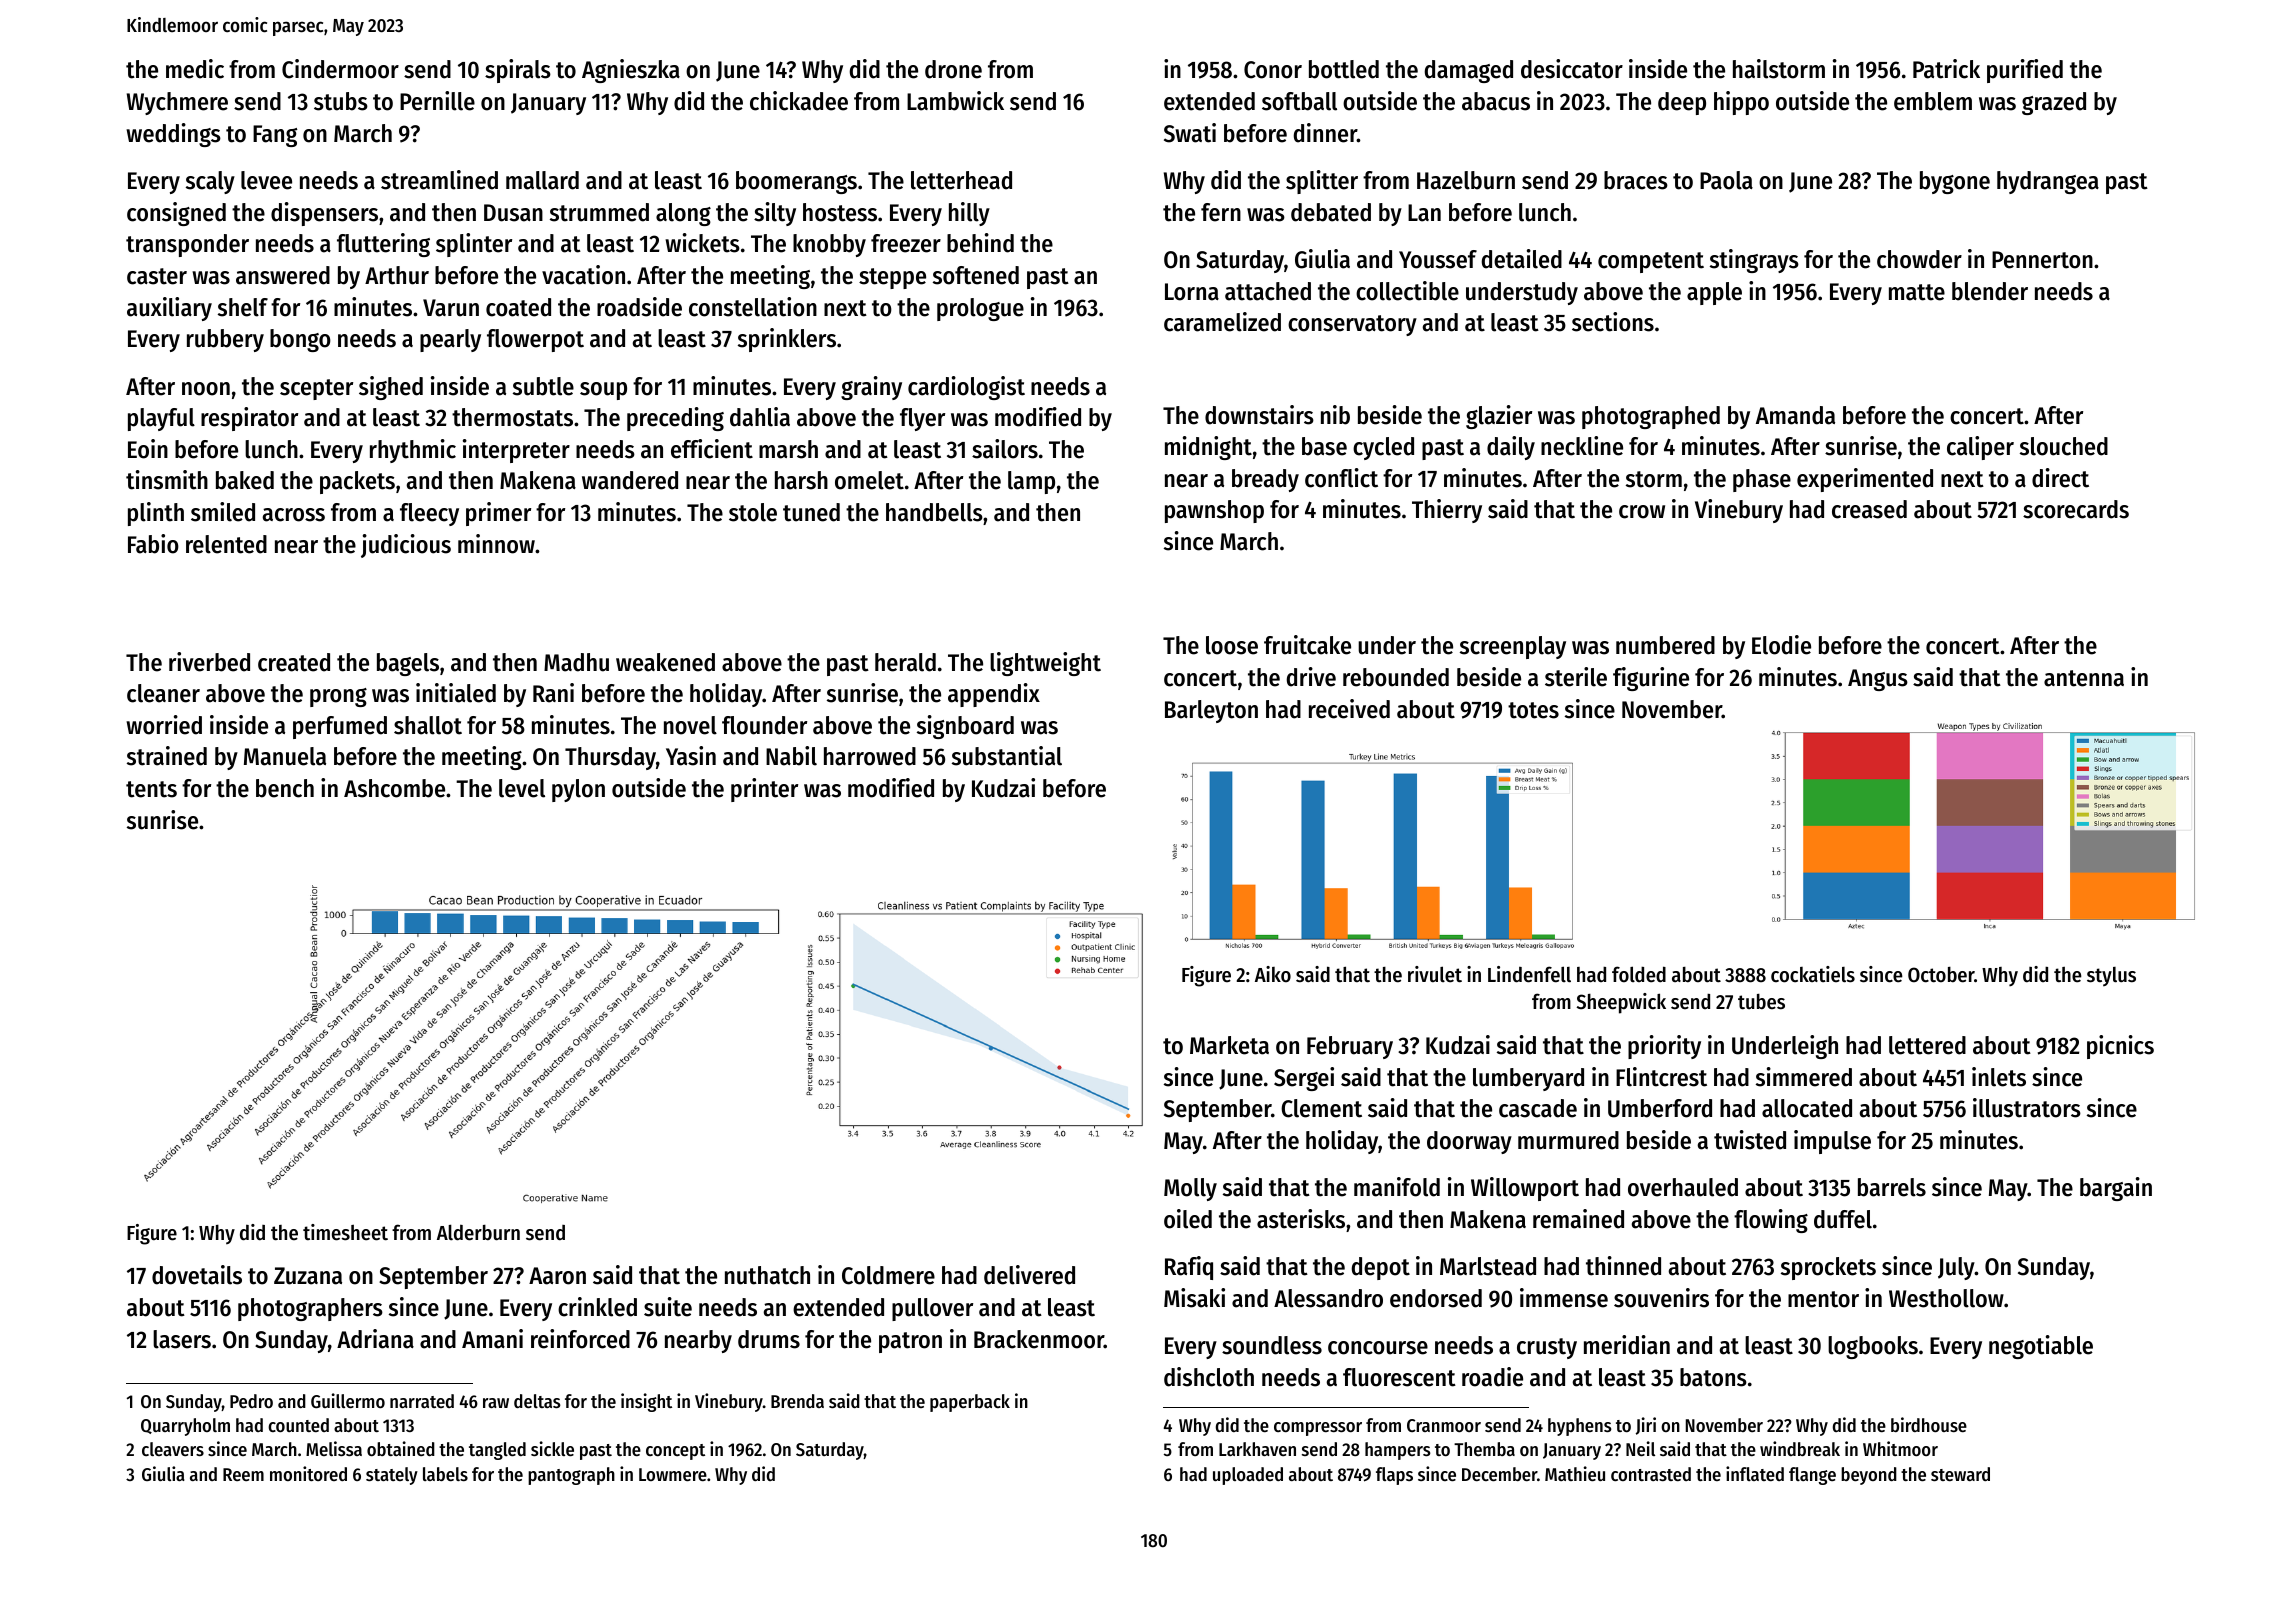 The height and width of the screenshot is (1613, 2281). I want to click on compressor, so click(1318, 1429).
